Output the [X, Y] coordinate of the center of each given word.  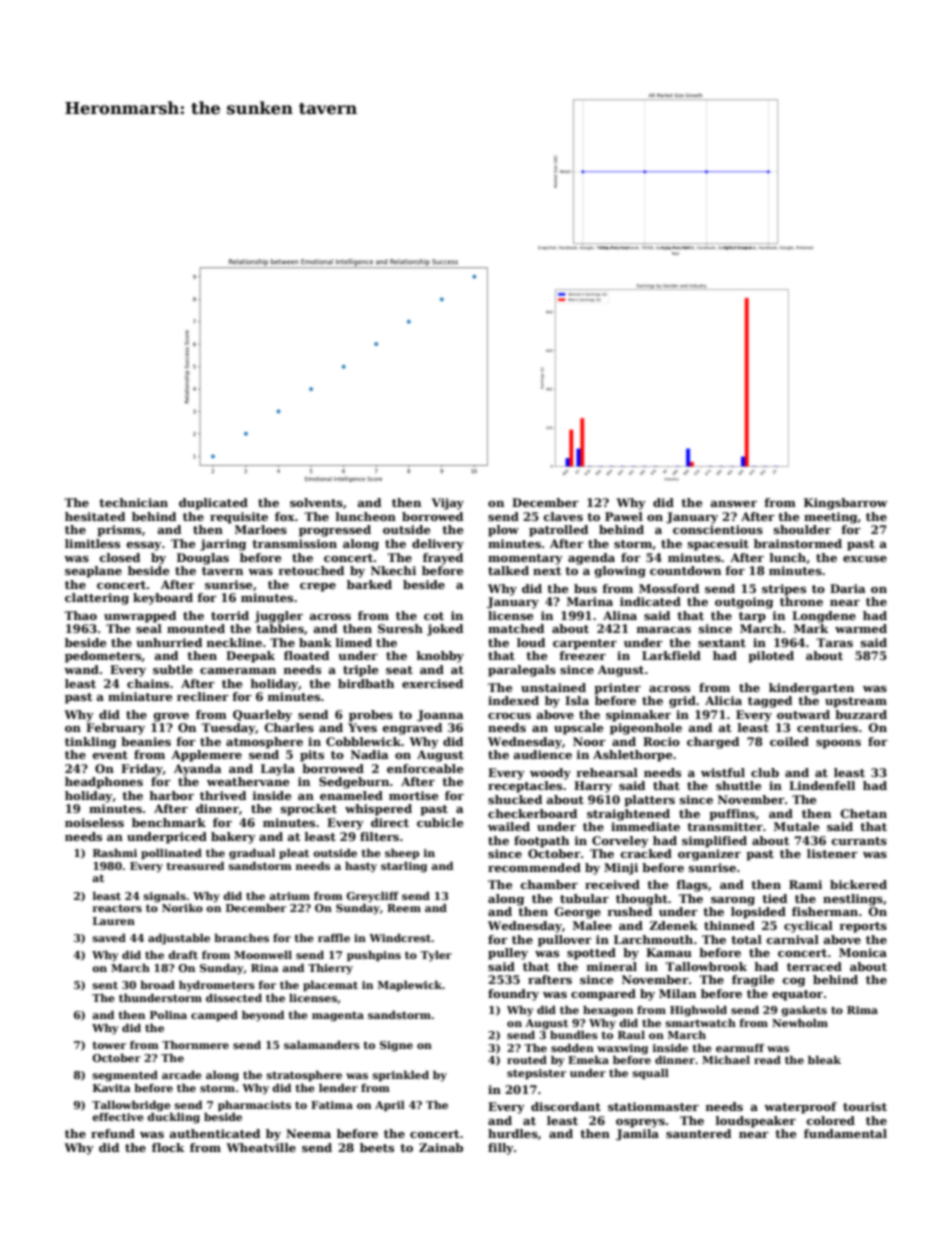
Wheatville [261, 1147]
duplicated [213, 504]
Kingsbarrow [845, 504]
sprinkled [401, 1075]
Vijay [447, 504]
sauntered [698, 1133]
